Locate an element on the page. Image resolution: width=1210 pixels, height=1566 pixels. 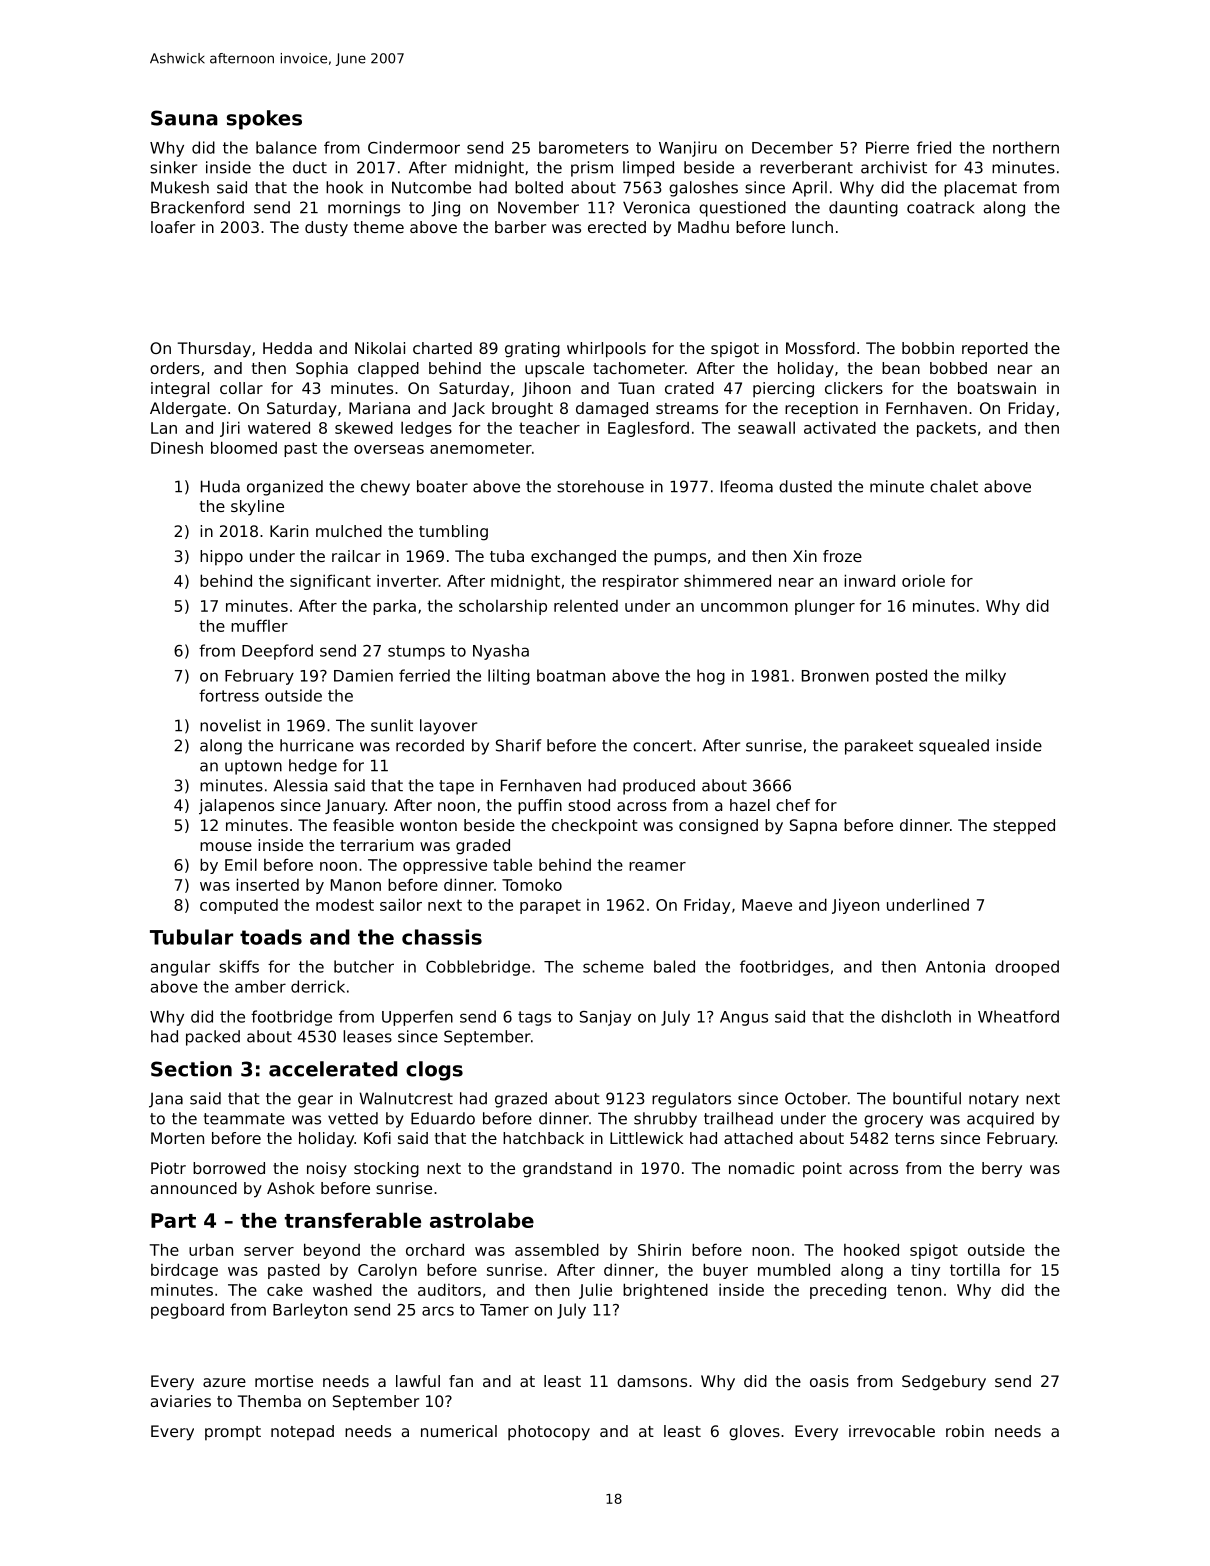
lilting is located at coordinates (509, 677).
